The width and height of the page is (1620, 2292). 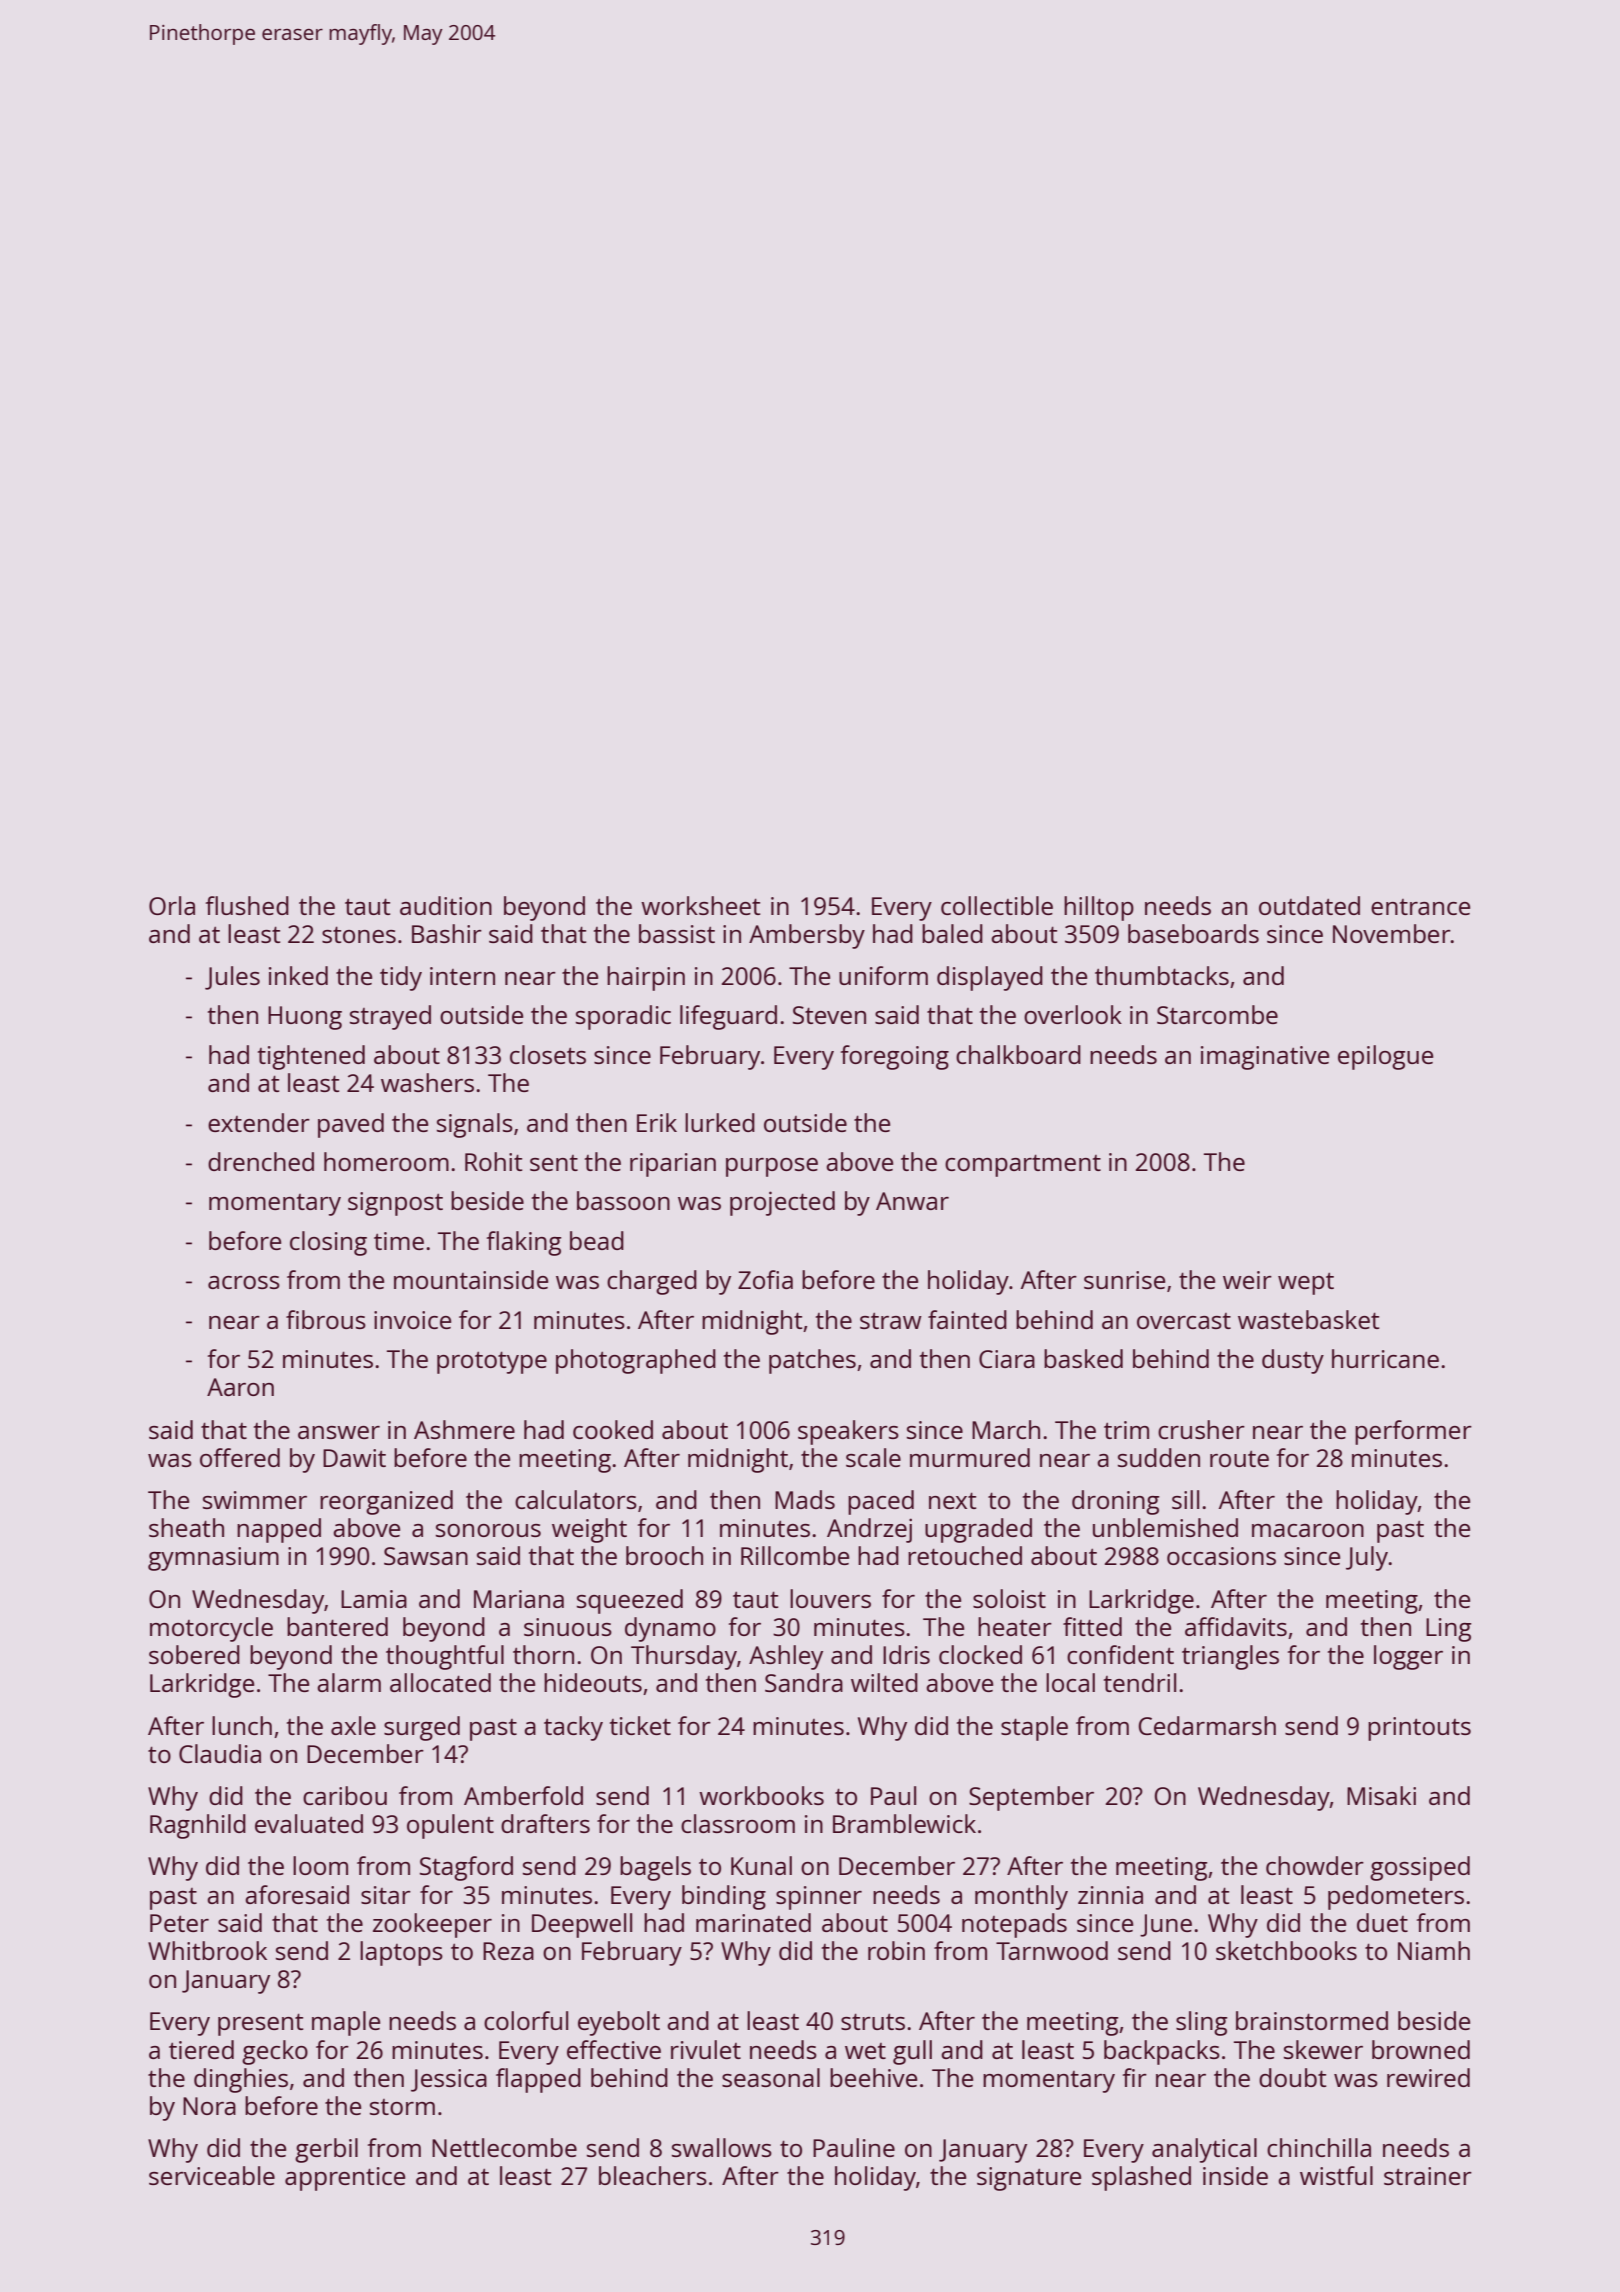 What do you see at coordinates (1385, 1057) in the page?
I see `epilogue` at bounding box center [1385, 1057].
